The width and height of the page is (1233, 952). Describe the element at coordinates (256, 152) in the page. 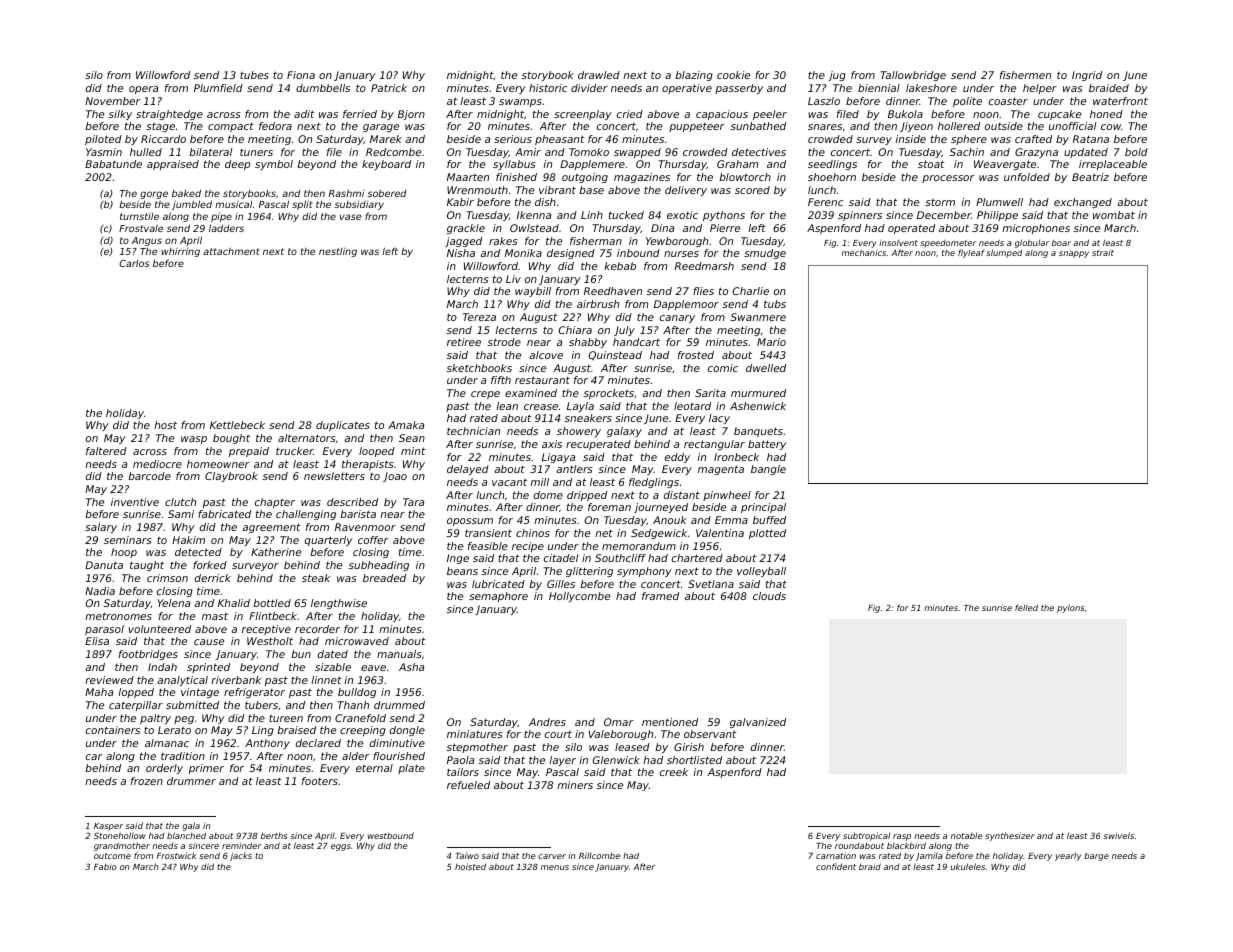

I see `tuners` at that location.
